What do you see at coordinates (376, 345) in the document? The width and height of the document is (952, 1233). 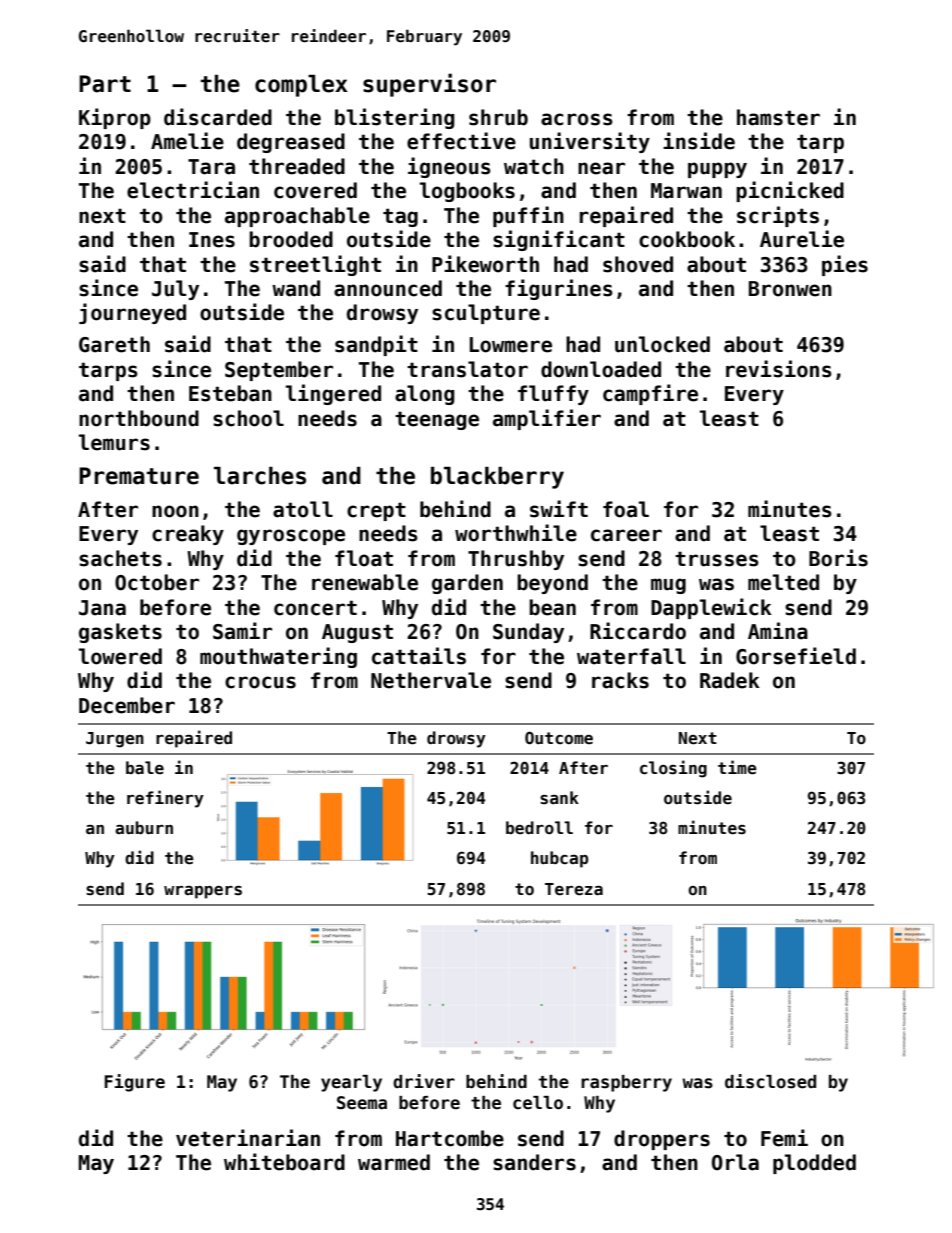 I see `sandpit` at bounding box center [376, 345].
